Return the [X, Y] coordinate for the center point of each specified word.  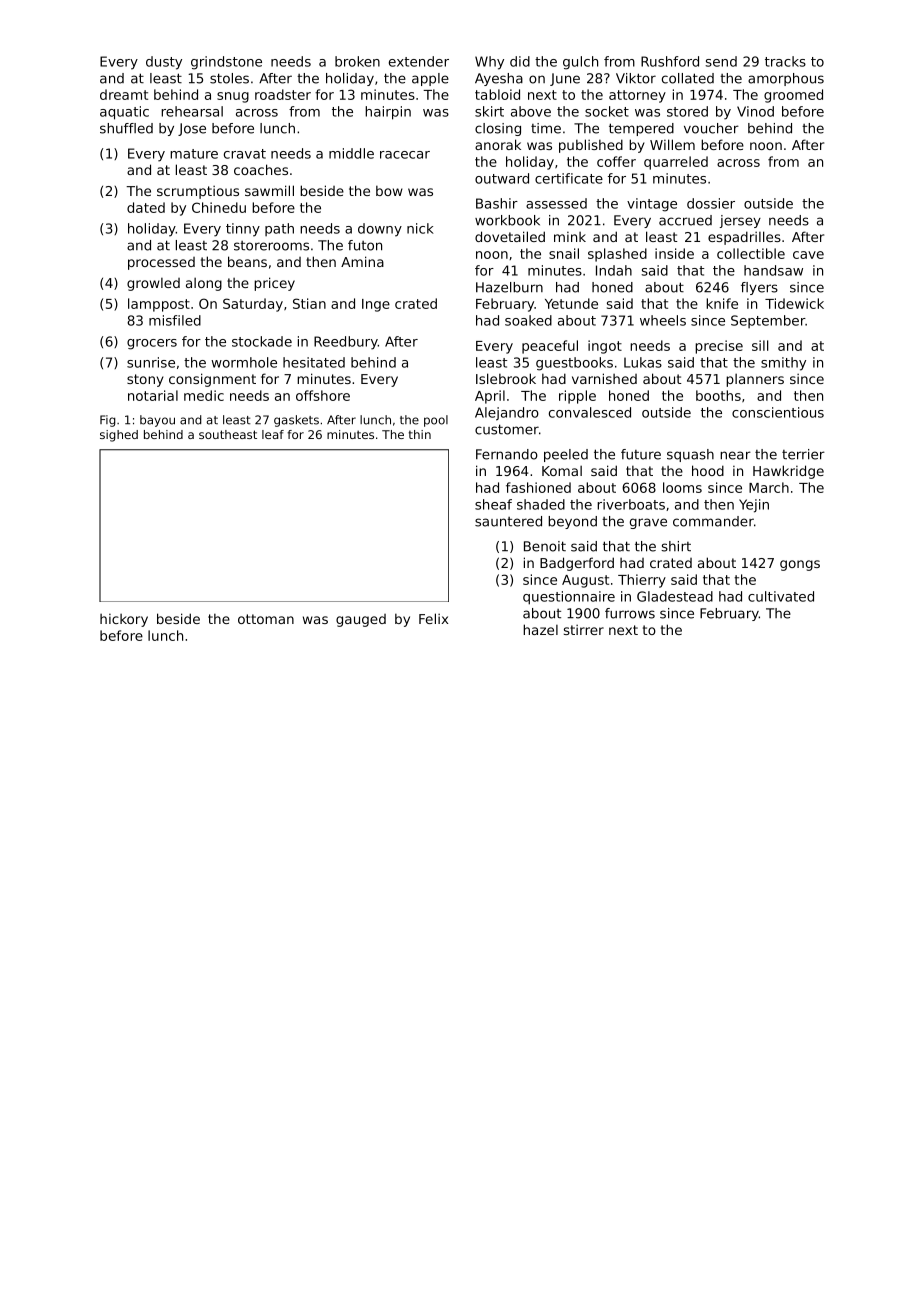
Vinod [755, 111]
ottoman [266, 619]
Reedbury [346, 343]
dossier [711, 203]
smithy [783, 364]
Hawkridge [788, 472]
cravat [245, 154]
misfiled [175, 320]
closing [498, 129]
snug [233, 97]
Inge [376, 305]
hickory [124, 620]
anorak [498, 144]
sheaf [493, 504]
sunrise [151, 362]
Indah [614, 270]
